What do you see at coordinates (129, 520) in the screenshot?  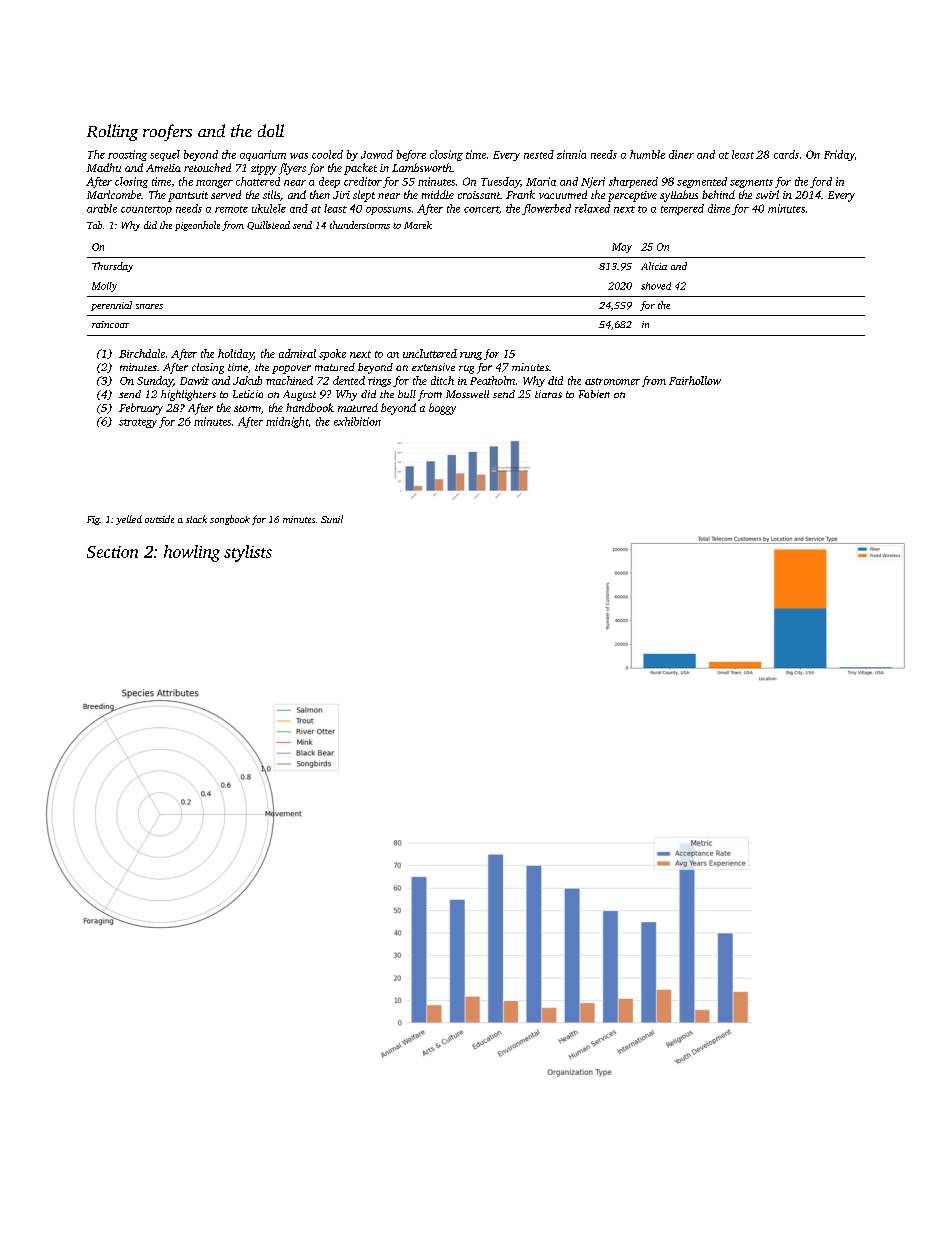 I see `yelled` at bounding box center [129, 520].
